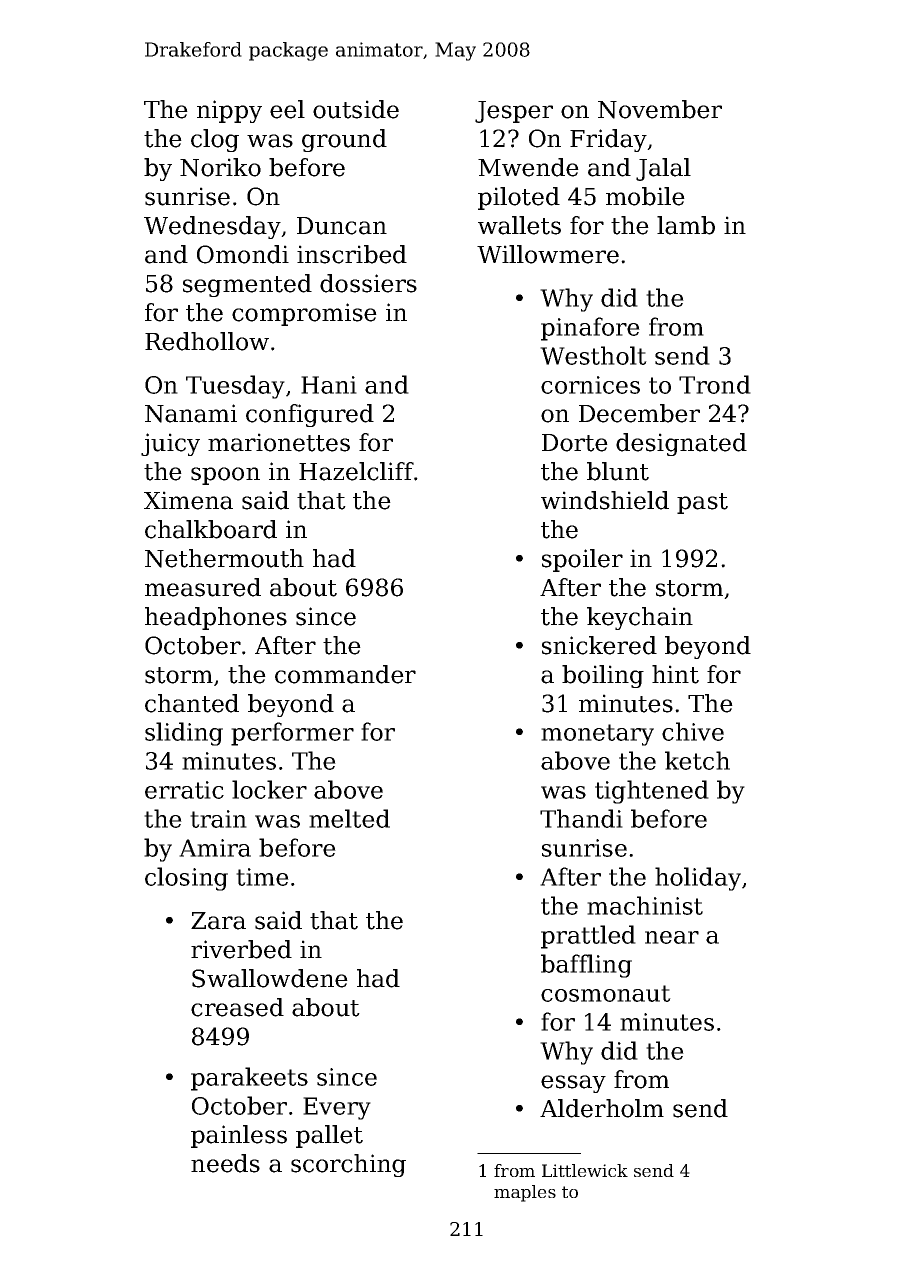 This image has width=898, height=1274. Describe the element at coordinates (337, 1108) in the image. I see `Every` at that location.
